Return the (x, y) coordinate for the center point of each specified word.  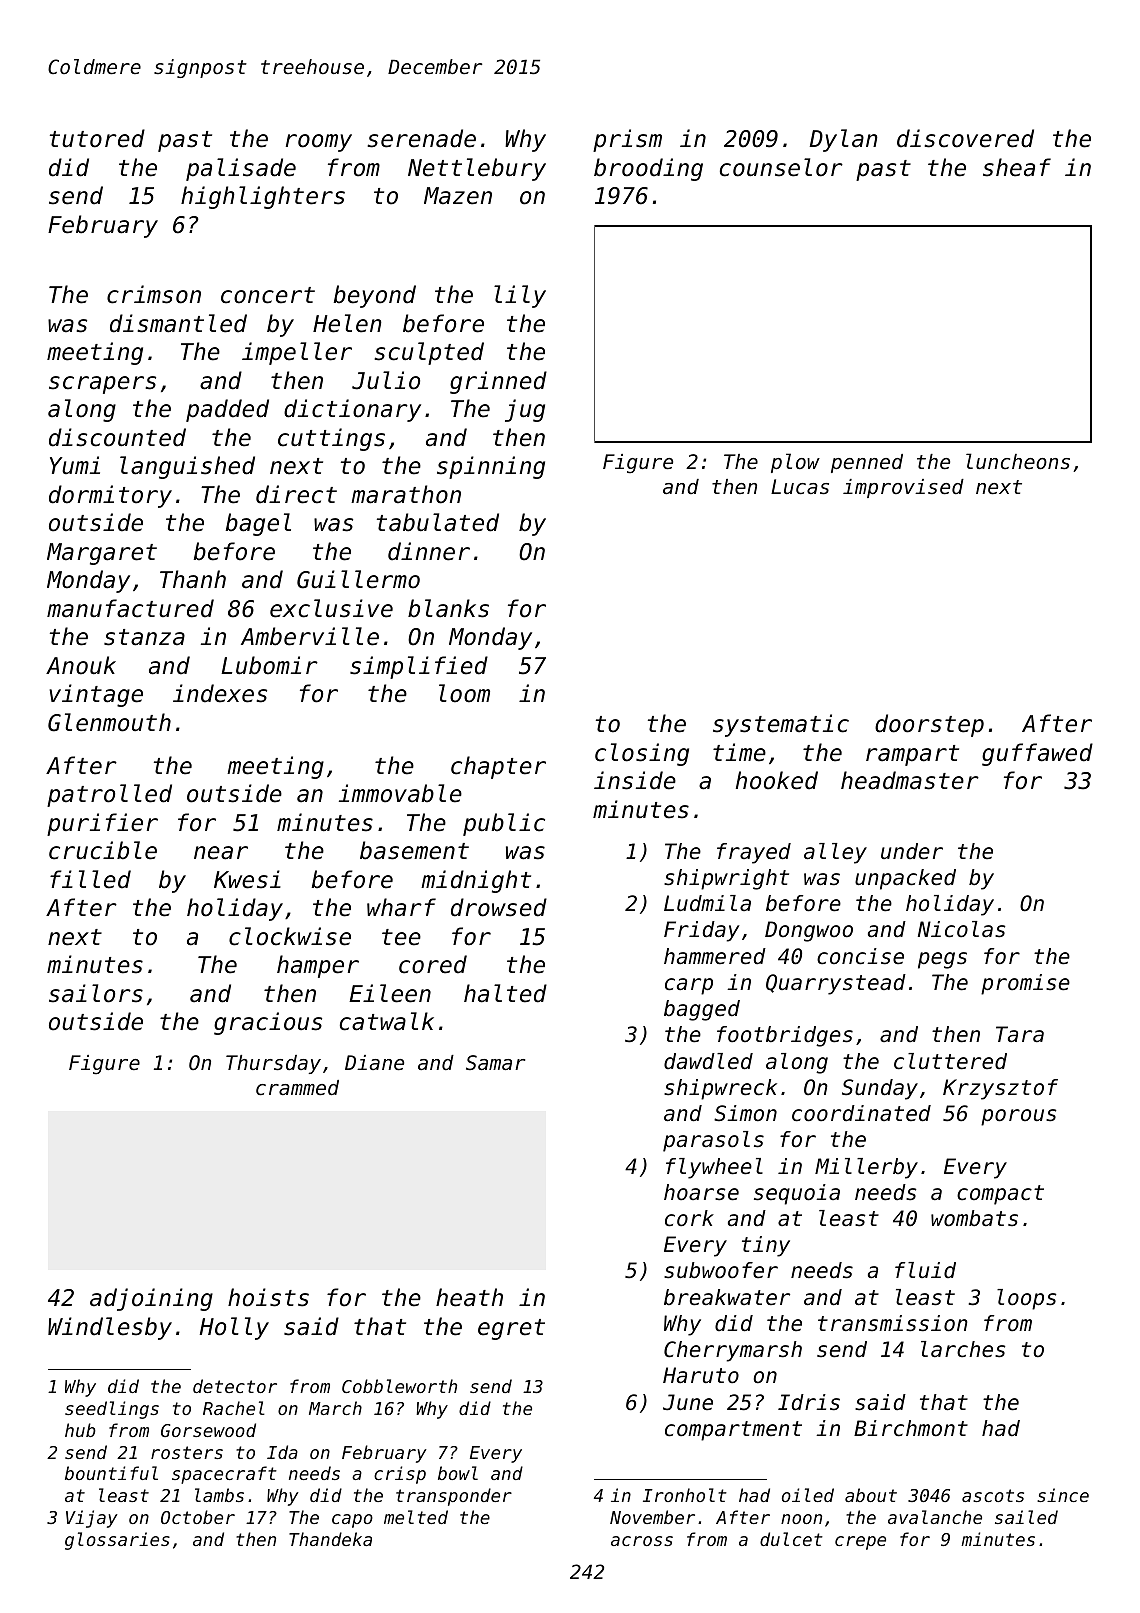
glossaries (117, 1541)
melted (416, 1517)
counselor (781, 167)
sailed (1026, 1517)
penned (867, 463)
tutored (97, 138)
